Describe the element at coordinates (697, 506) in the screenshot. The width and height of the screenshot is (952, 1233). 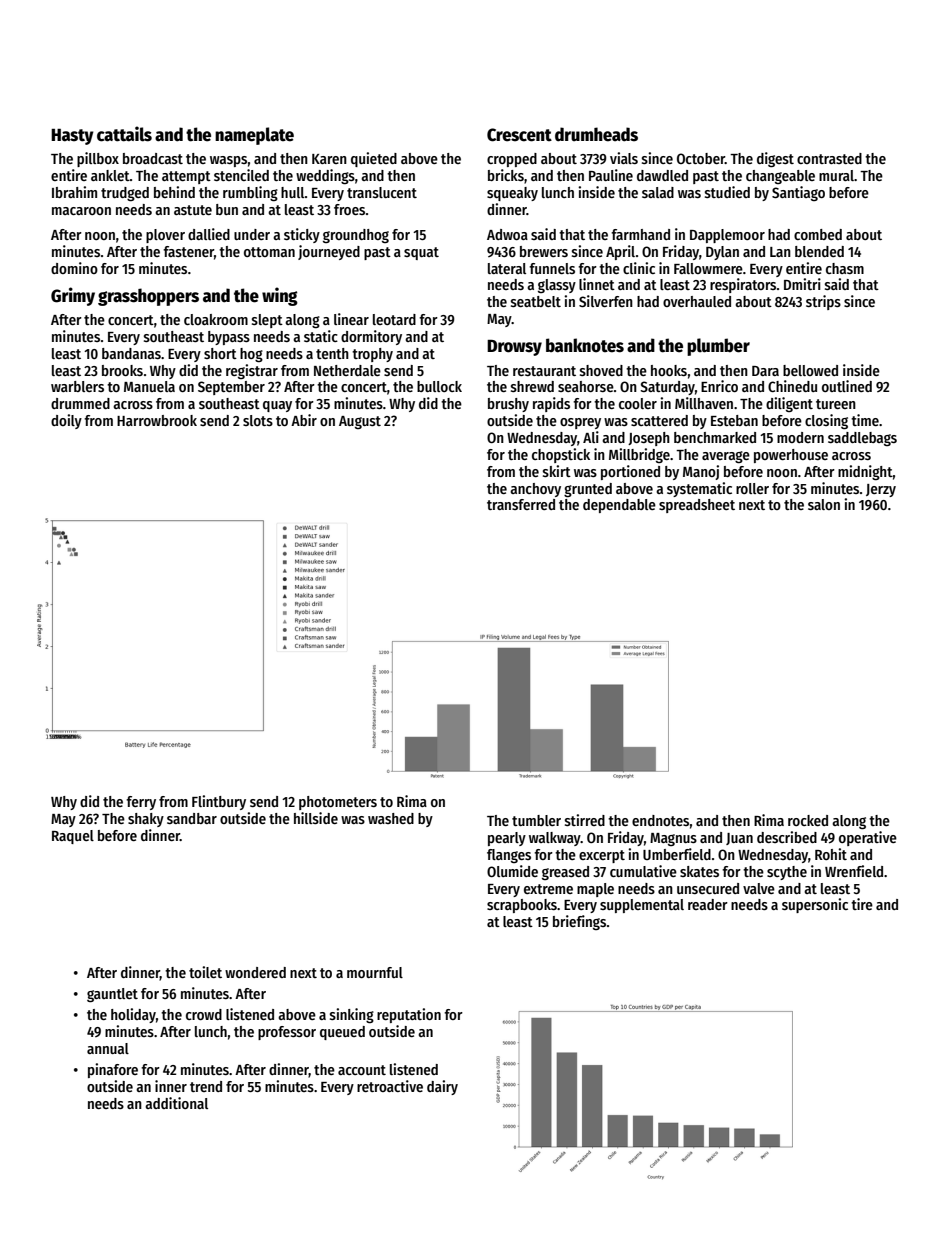
I see `spreadsheet` at that location.
